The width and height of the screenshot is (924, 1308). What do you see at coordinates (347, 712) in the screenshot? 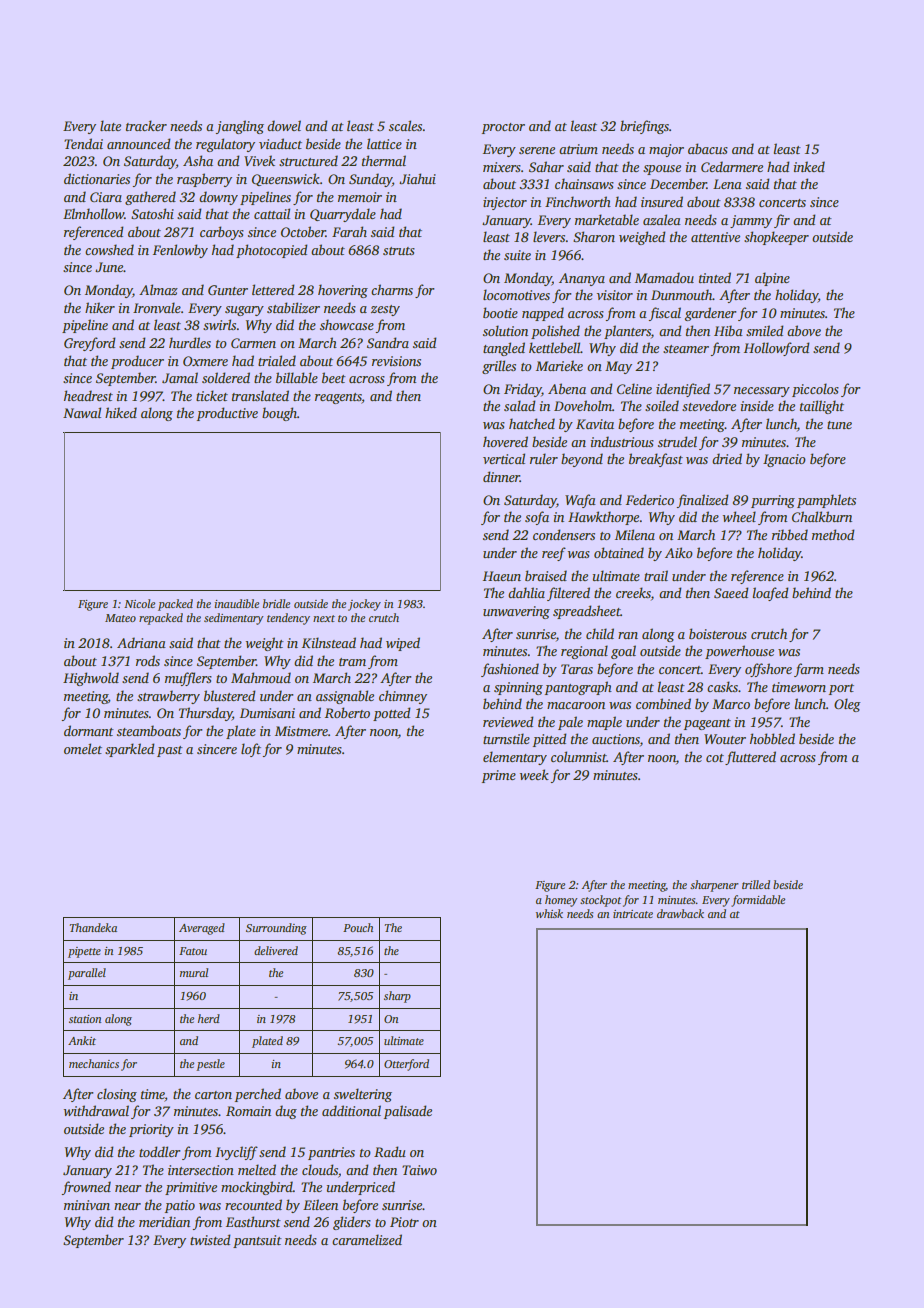
I see `Roberto` at bounding box center [347, 712].
